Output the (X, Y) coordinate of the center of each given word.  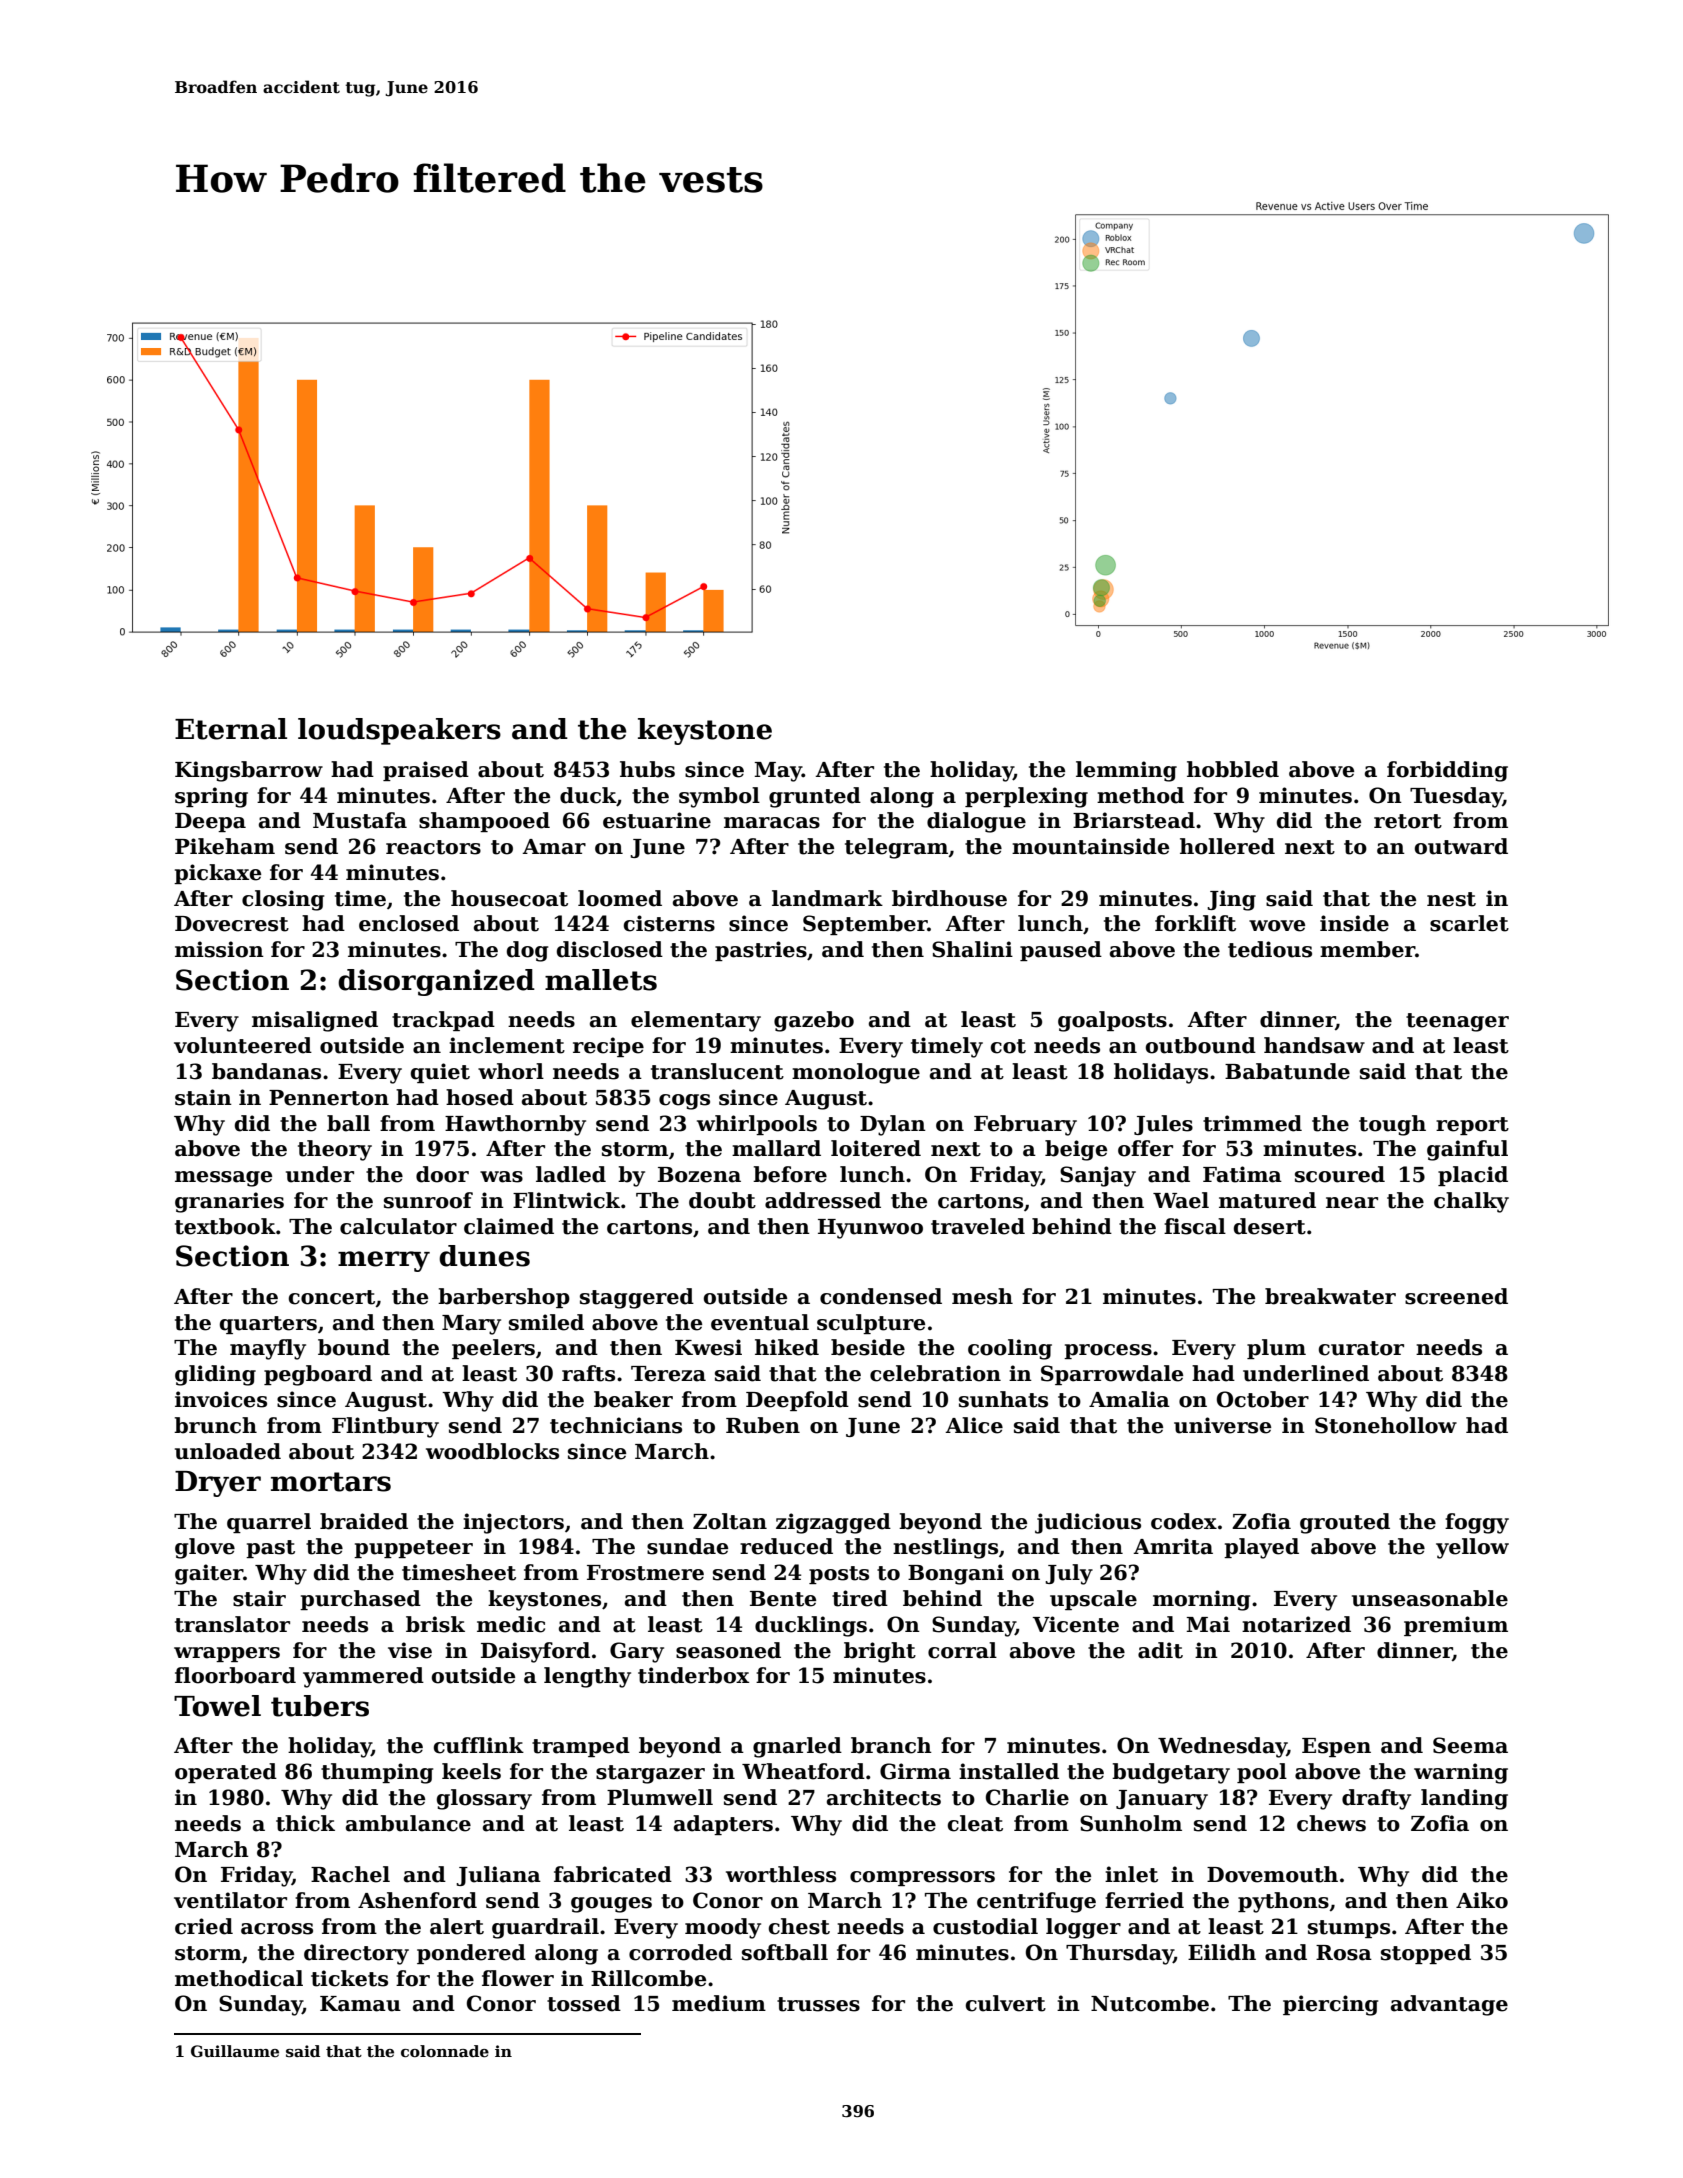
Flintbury (385, 1427)
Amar (554, 847)
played (1261, 1548)
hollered (1227, 846)
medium (719, 2003)
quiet (440, 1073)
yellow (1472, 1548)
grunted (815, 797)
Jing (1231, 900)
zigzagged (833, 1523)
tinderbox (693, 1675)
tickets (349, 1978)
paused (1061, 951)
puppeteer (413, 1549)
